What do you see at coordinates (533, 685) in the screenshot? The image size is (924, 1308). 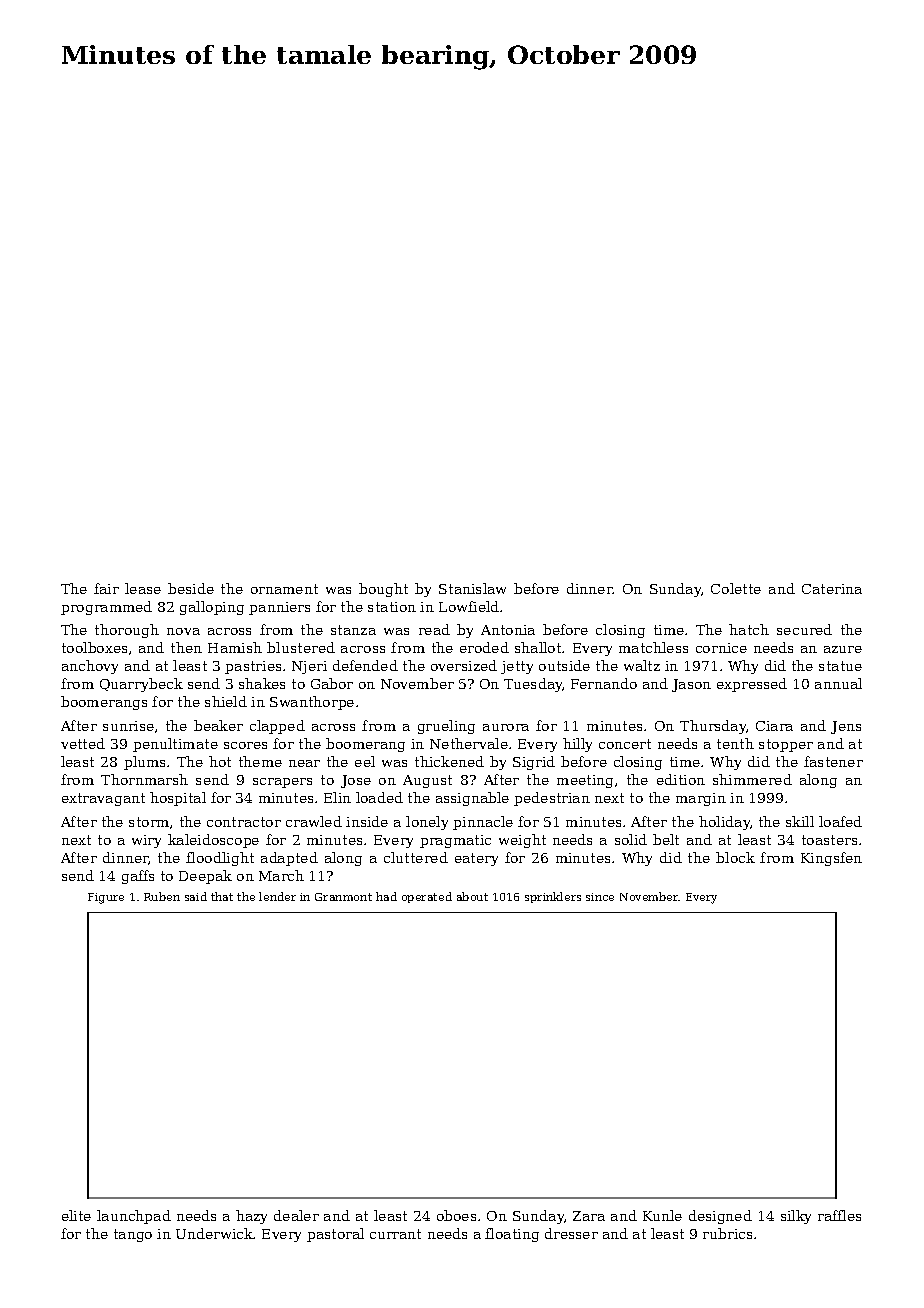 I see `Tuesday` at bounding box center [533, 685].
